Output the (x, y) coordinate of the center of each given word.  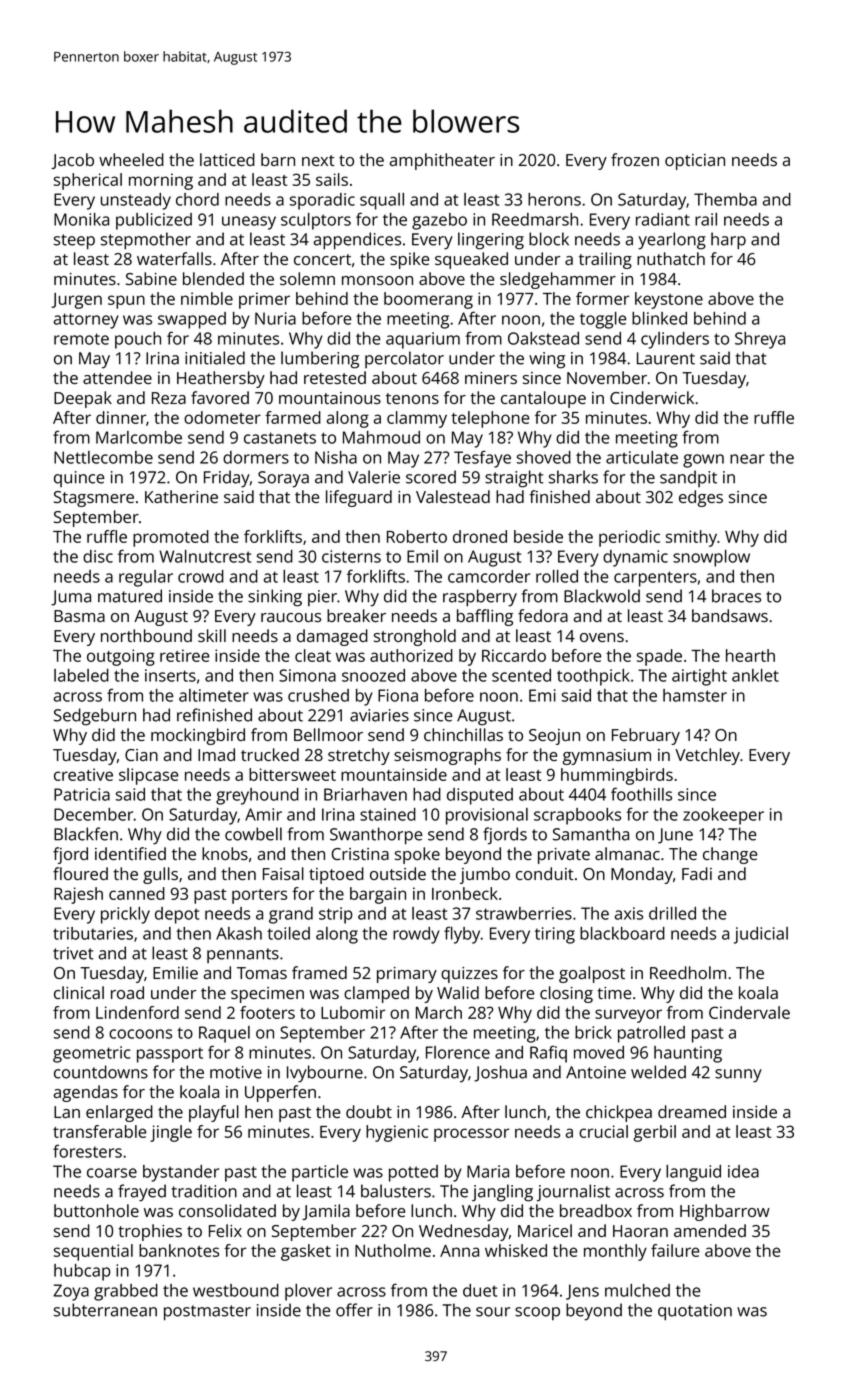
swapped (192, 320)
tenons (412, 398)
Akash (239, 933)
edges (701, 498)
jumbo (485, 875)
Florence (458, 1052)
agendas (86, 1093)
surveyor (628, 1016)
